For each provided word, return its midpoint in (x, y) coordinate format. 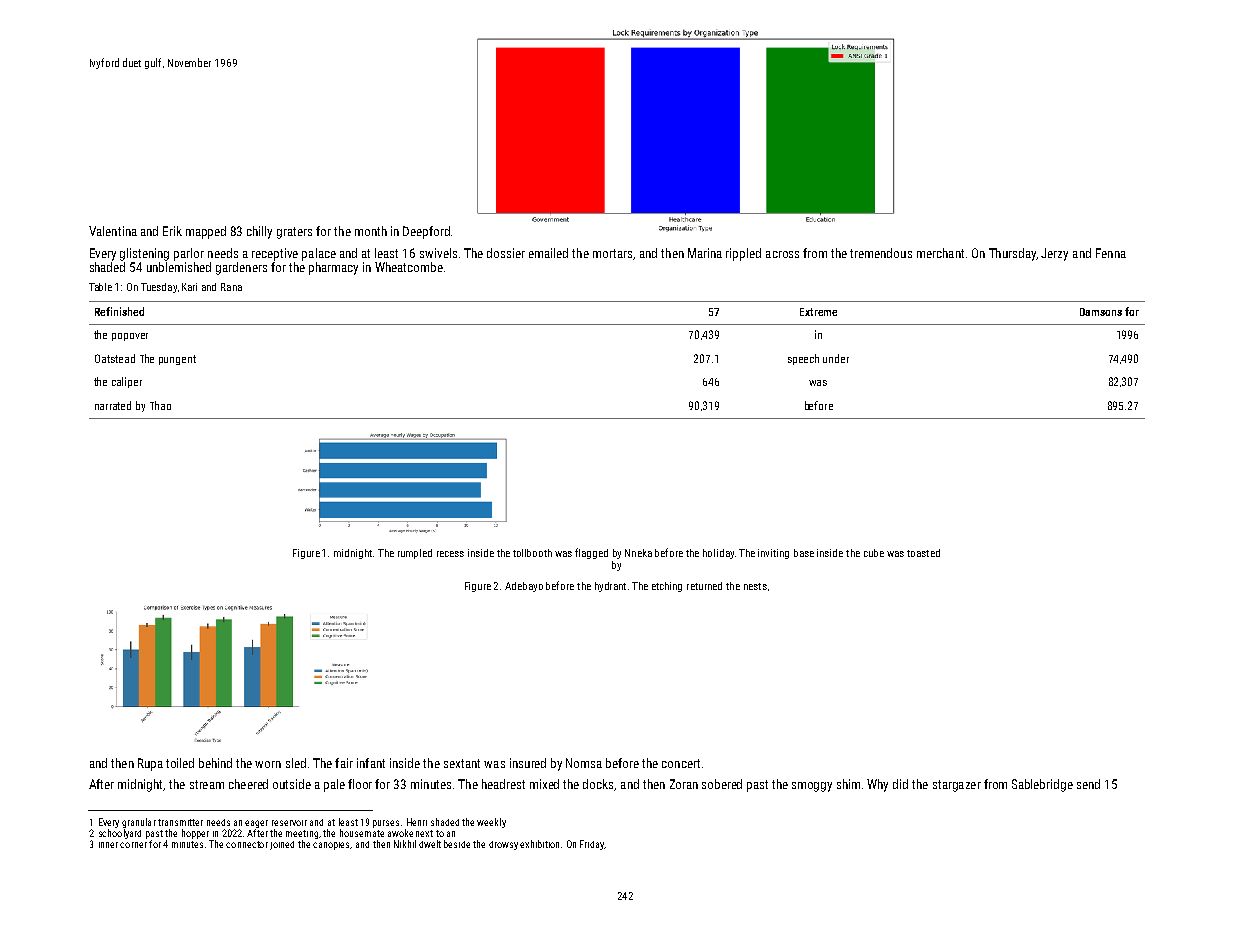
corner (133, 845)
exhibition (539, 844)
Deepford (426, 232)
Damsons (1101, 312)
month (371, 231)
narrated (113, 405)
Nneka (638, 553)
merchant (940, 253)
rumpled (415, 554)
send (1088, 784)
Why (877, 785)
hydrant (610, 587)
